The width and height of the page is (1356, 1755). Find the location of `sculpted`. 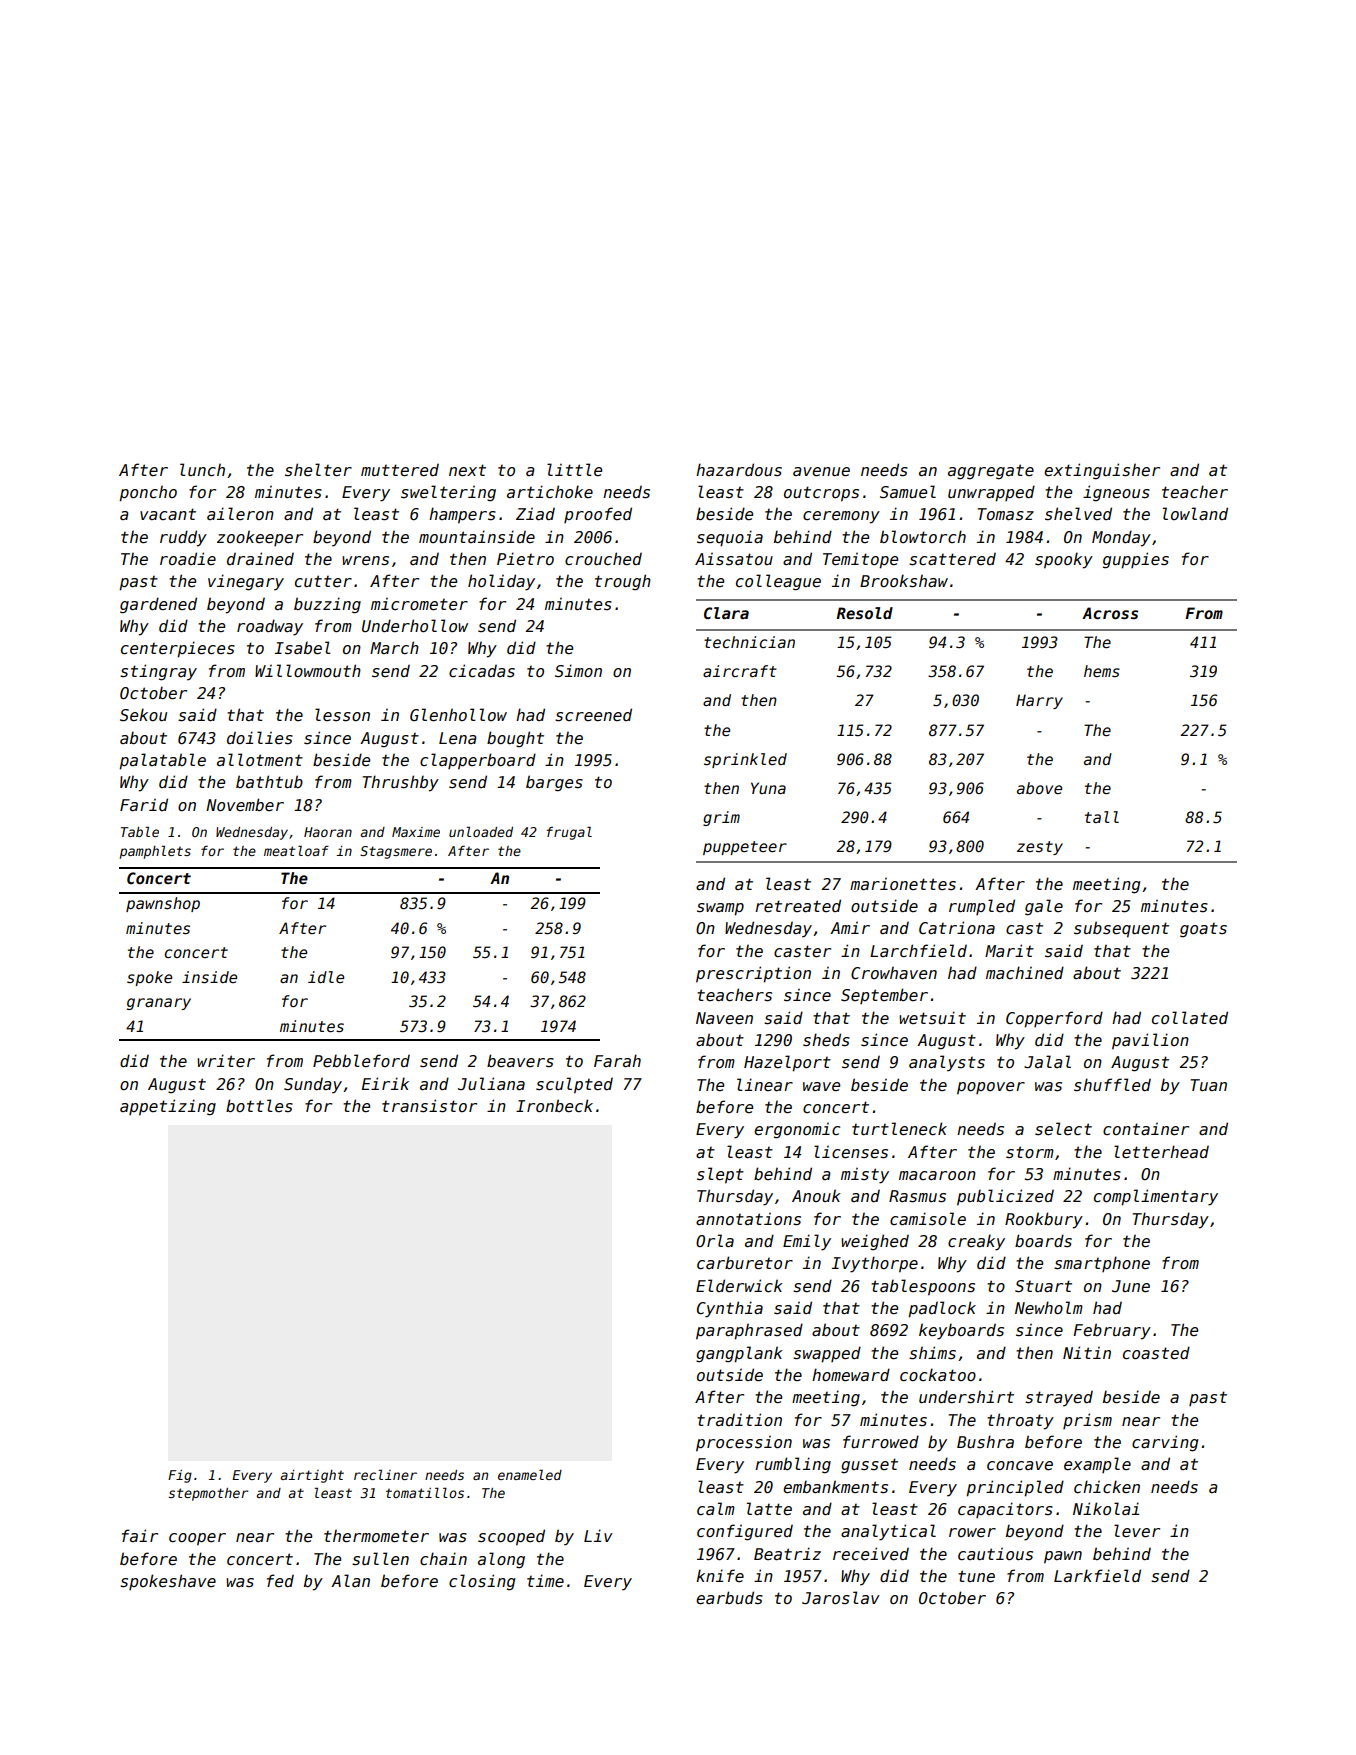

sculpted is located at coordinates (574, 1085).
